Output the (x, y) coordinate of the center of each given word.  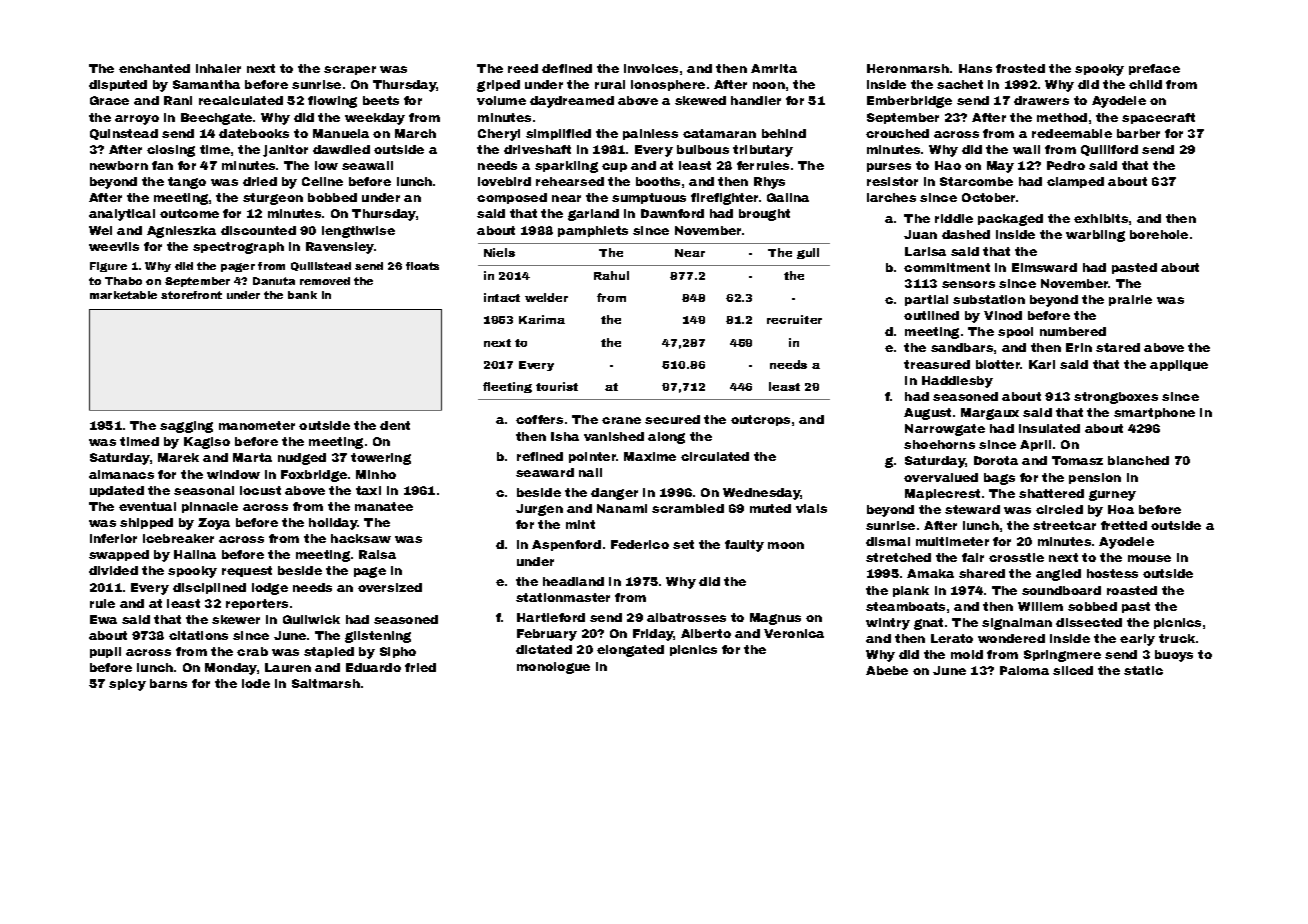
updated (117, 491)
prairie (1130, 300)
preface (1154, 69)
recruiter (794, 319)
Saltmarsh (326, 683)
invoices (651, 68)
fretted (1124, 525)
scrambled (688, 508)
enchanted (154, 68)
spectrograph (238, 248)
